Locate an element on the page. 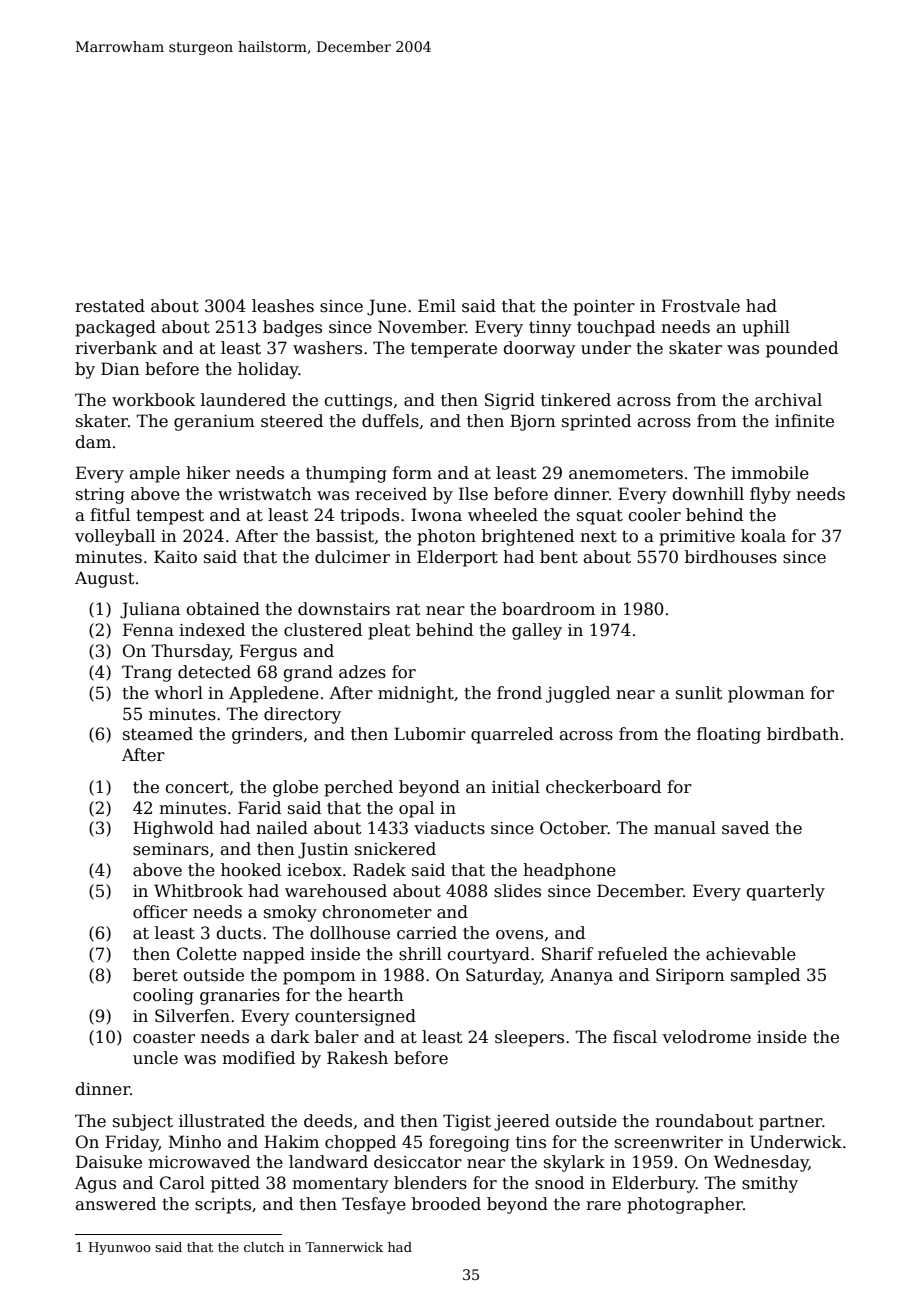  smithy is located at coordinates (770, 1184).
